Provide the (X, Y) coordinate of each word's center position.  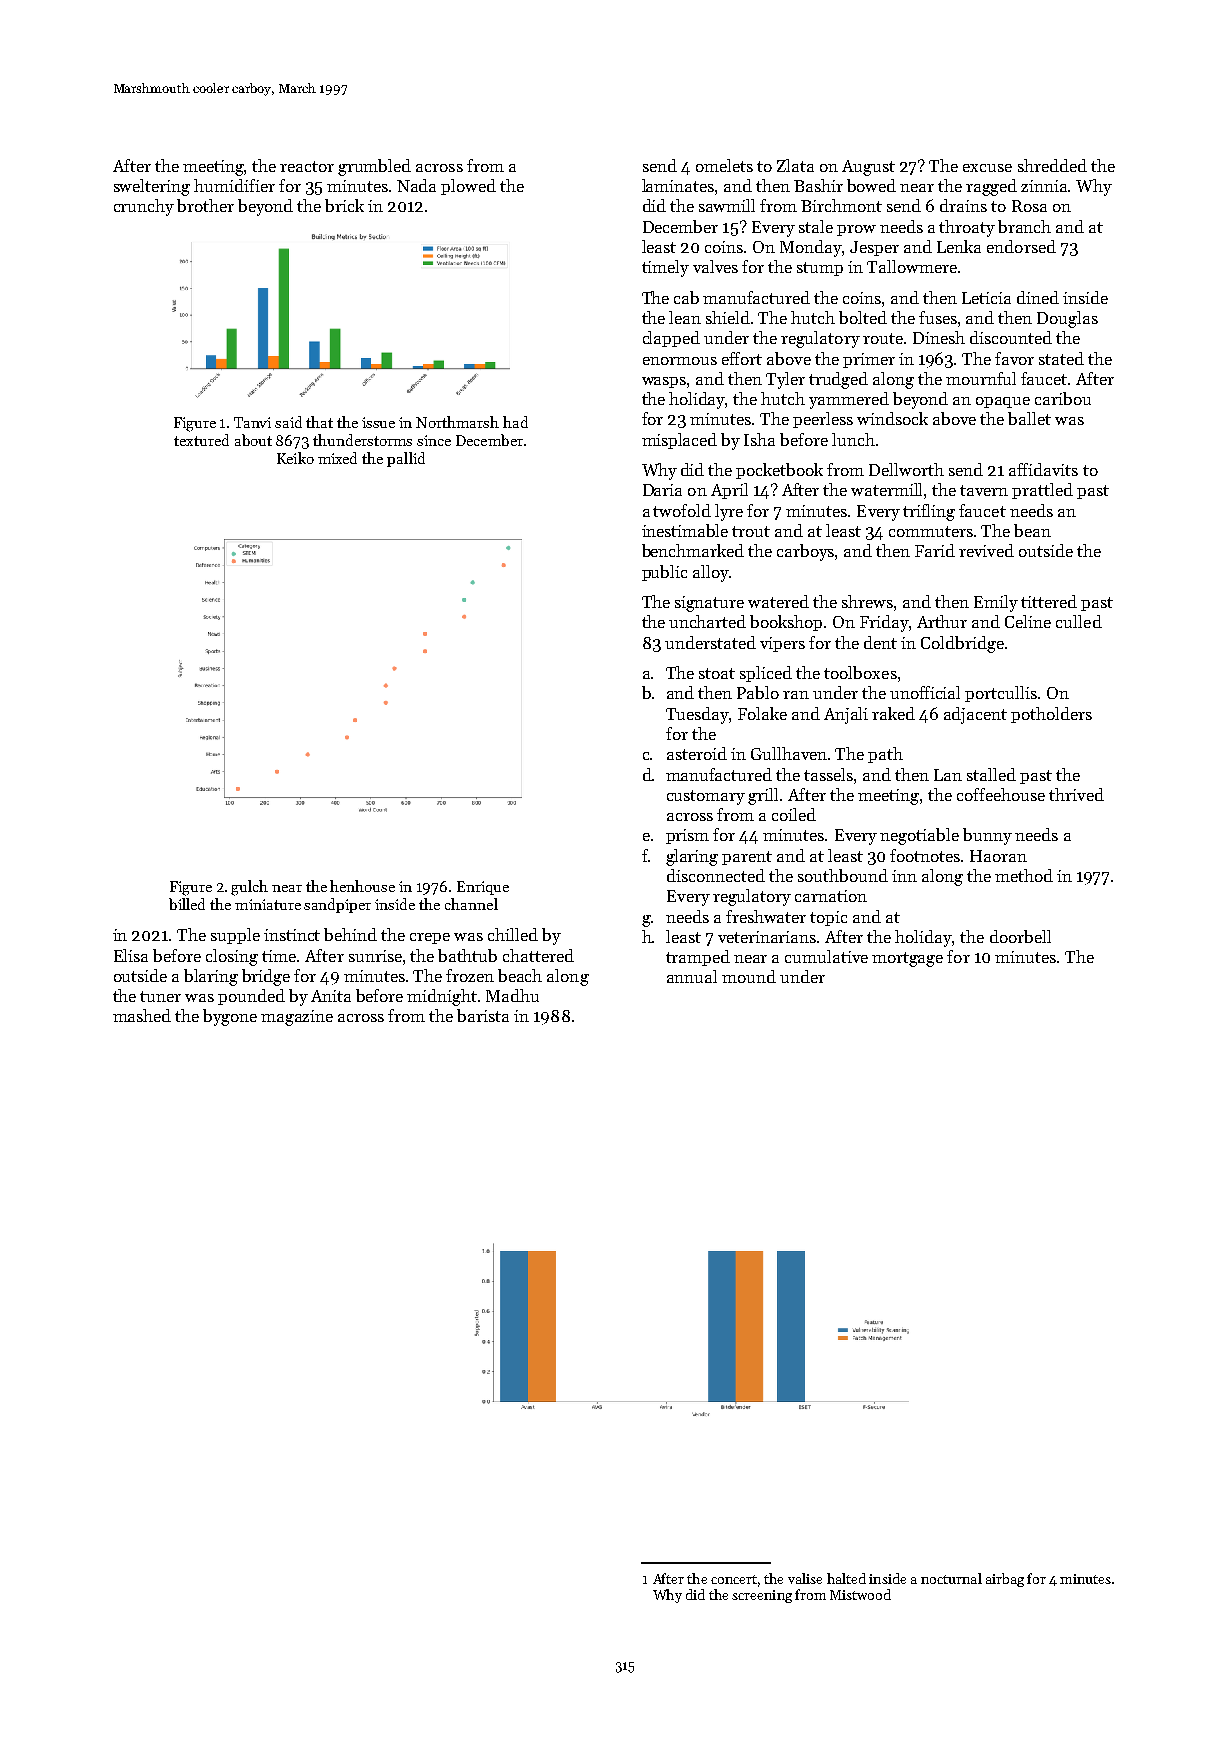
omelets (724, 165)
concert (734, 1579)
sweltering (152, 187)
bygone (230, 1017)
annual (692, 976)
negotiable (919, 836)
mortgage (907, 959)
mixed (337, 458)
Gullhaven (789, 753)
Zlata (795, 165)
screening (762, 1596)
